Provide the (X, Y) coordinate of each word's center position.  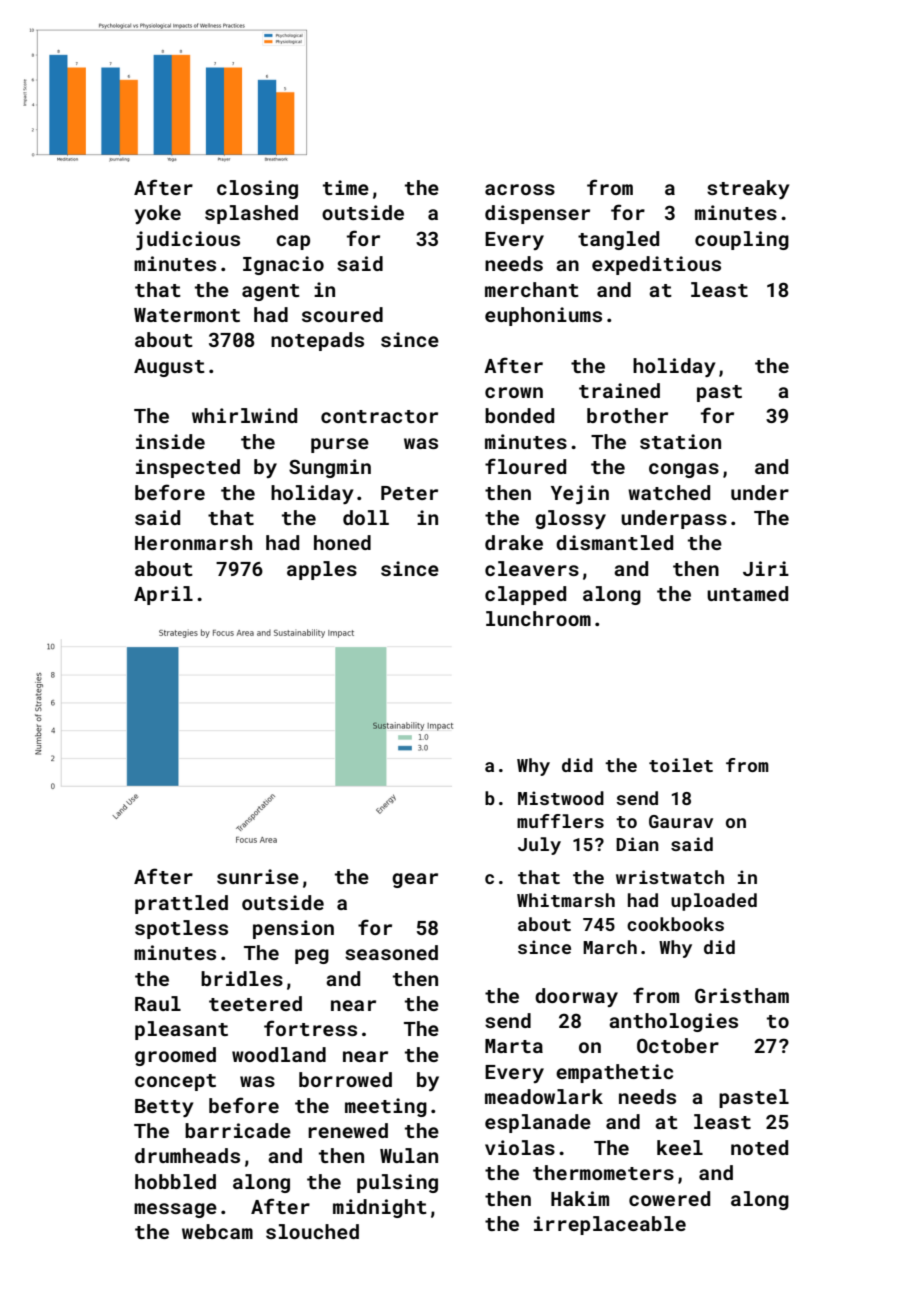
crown (514, 392)
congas (684, 470)
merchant (532, 289)
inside (170, 441)
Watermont (187, 315)
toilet (681, 765)
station (680, 441)
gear (415, 880)
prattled (181, 904)
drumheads (187, 1155)
